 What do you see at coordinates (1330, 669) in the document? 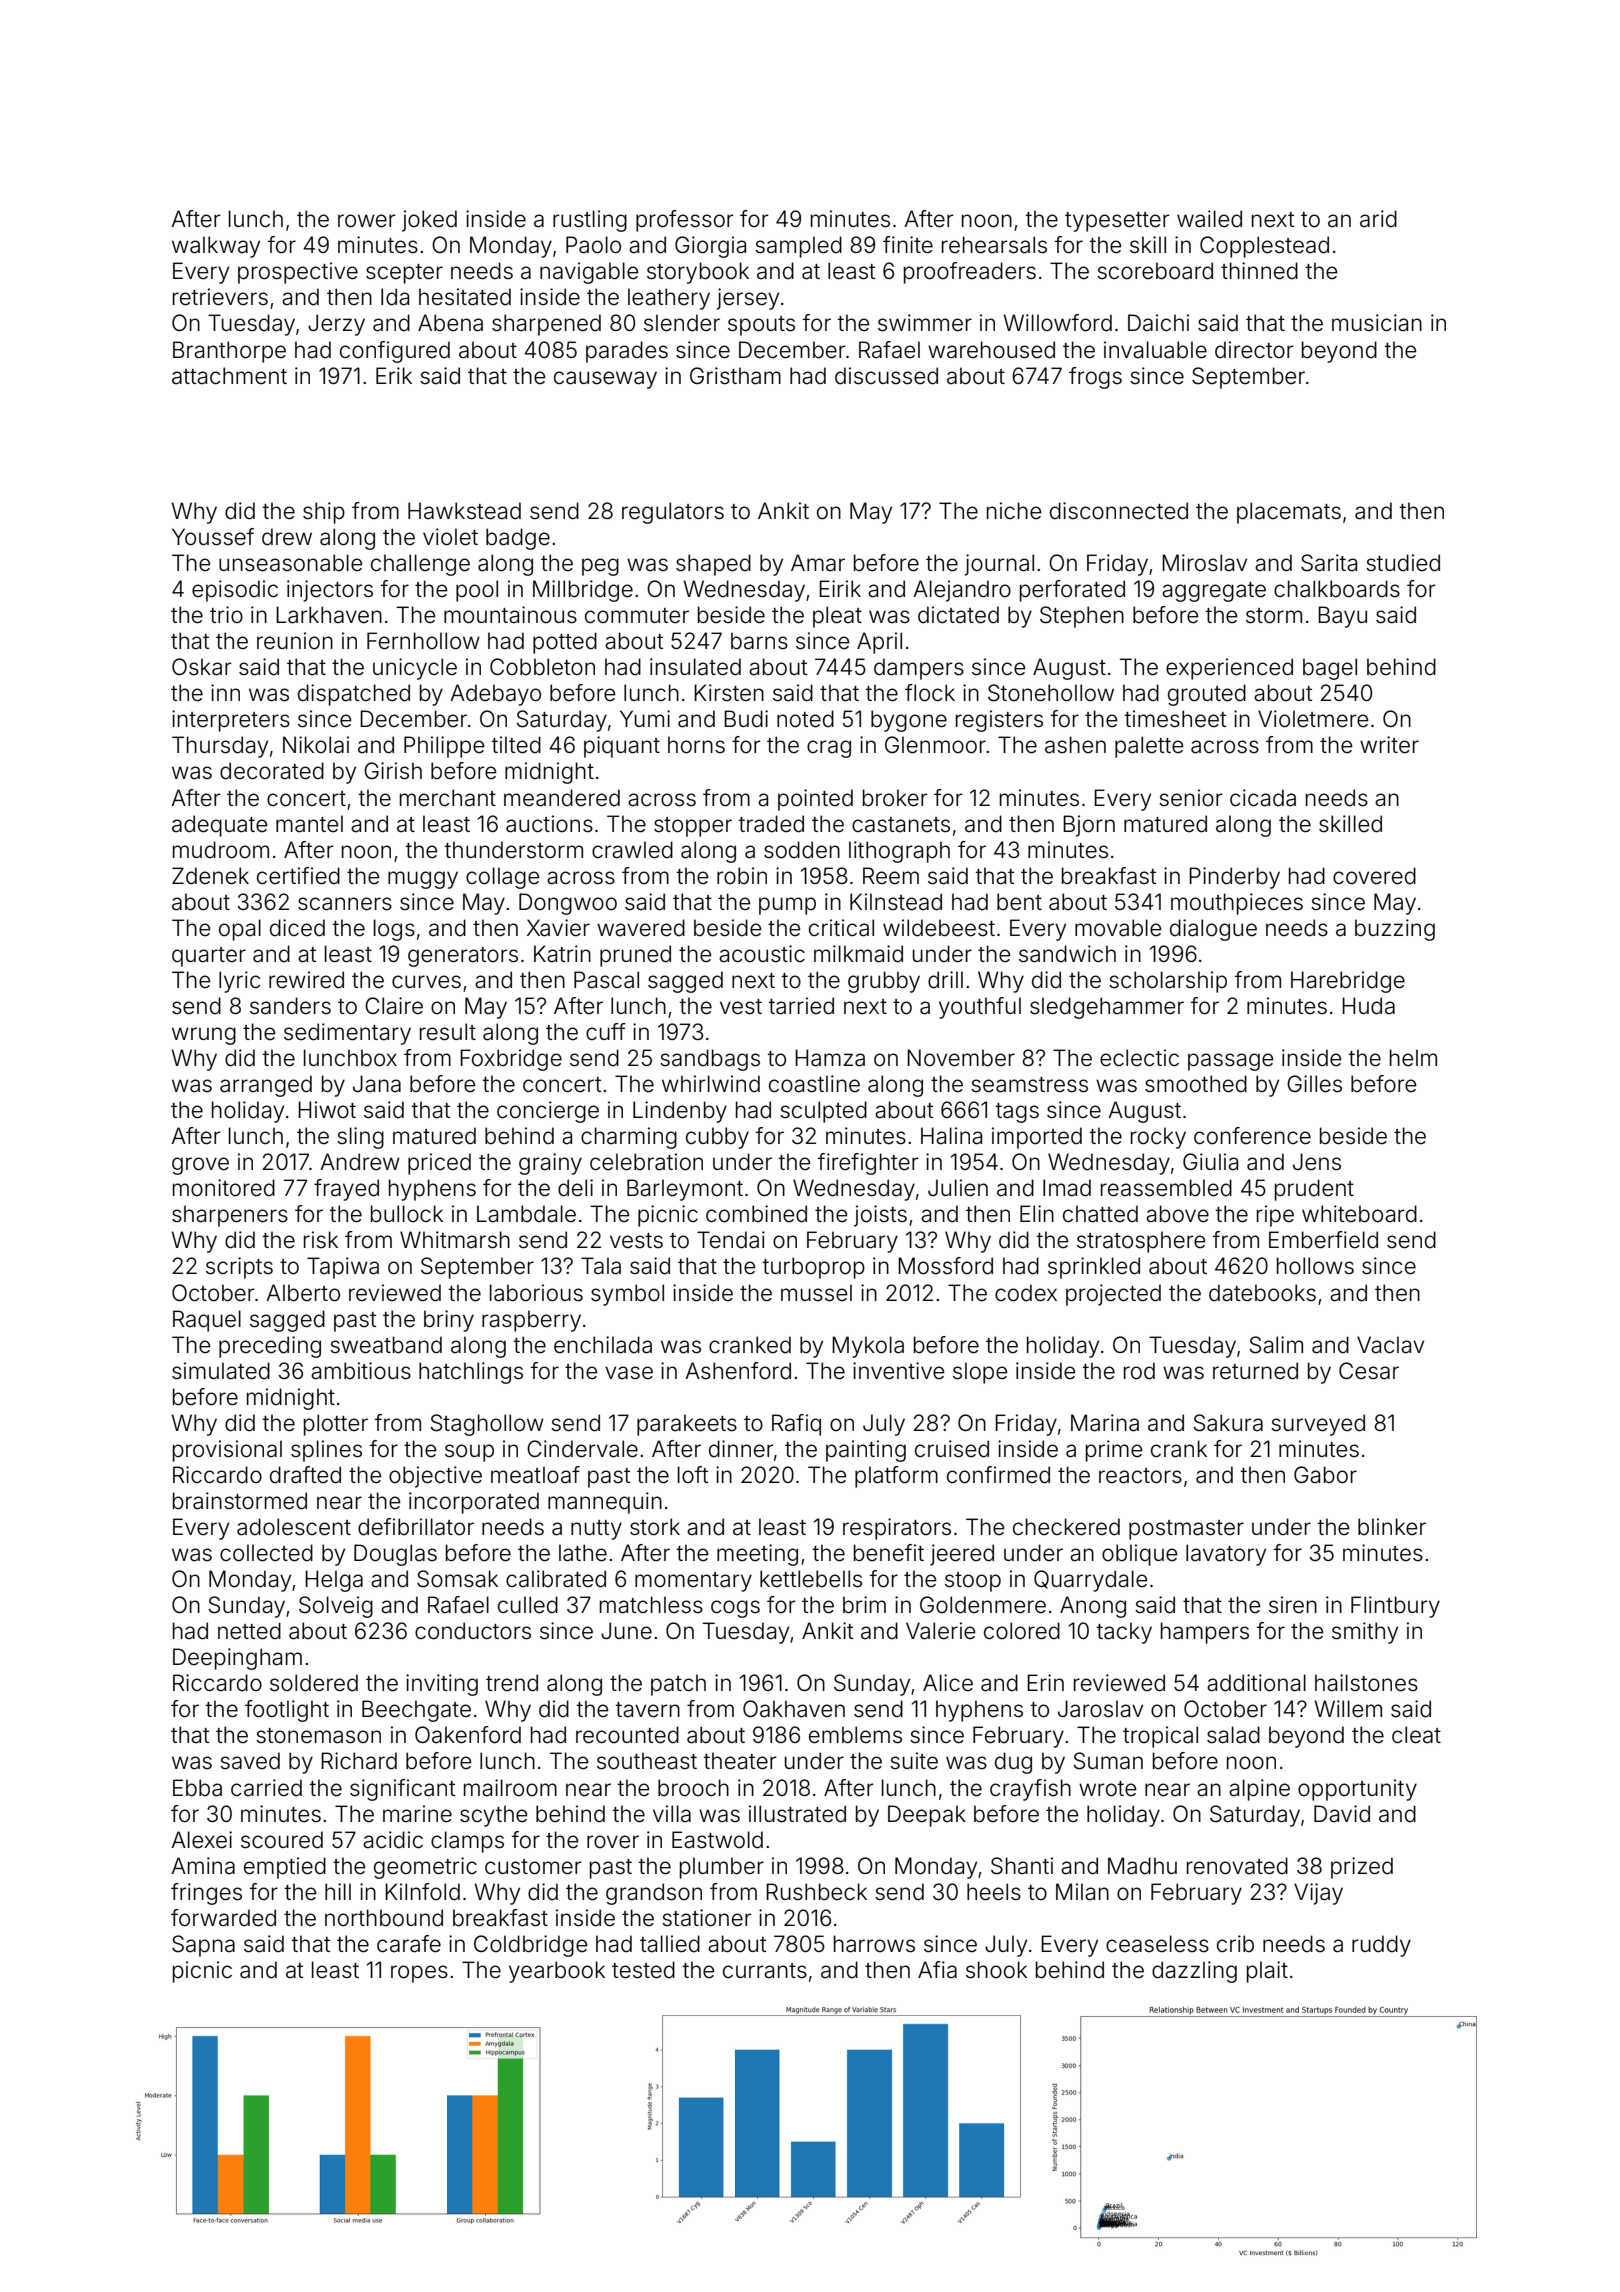
I see `bagel` at bounding box center [1330, 669].
